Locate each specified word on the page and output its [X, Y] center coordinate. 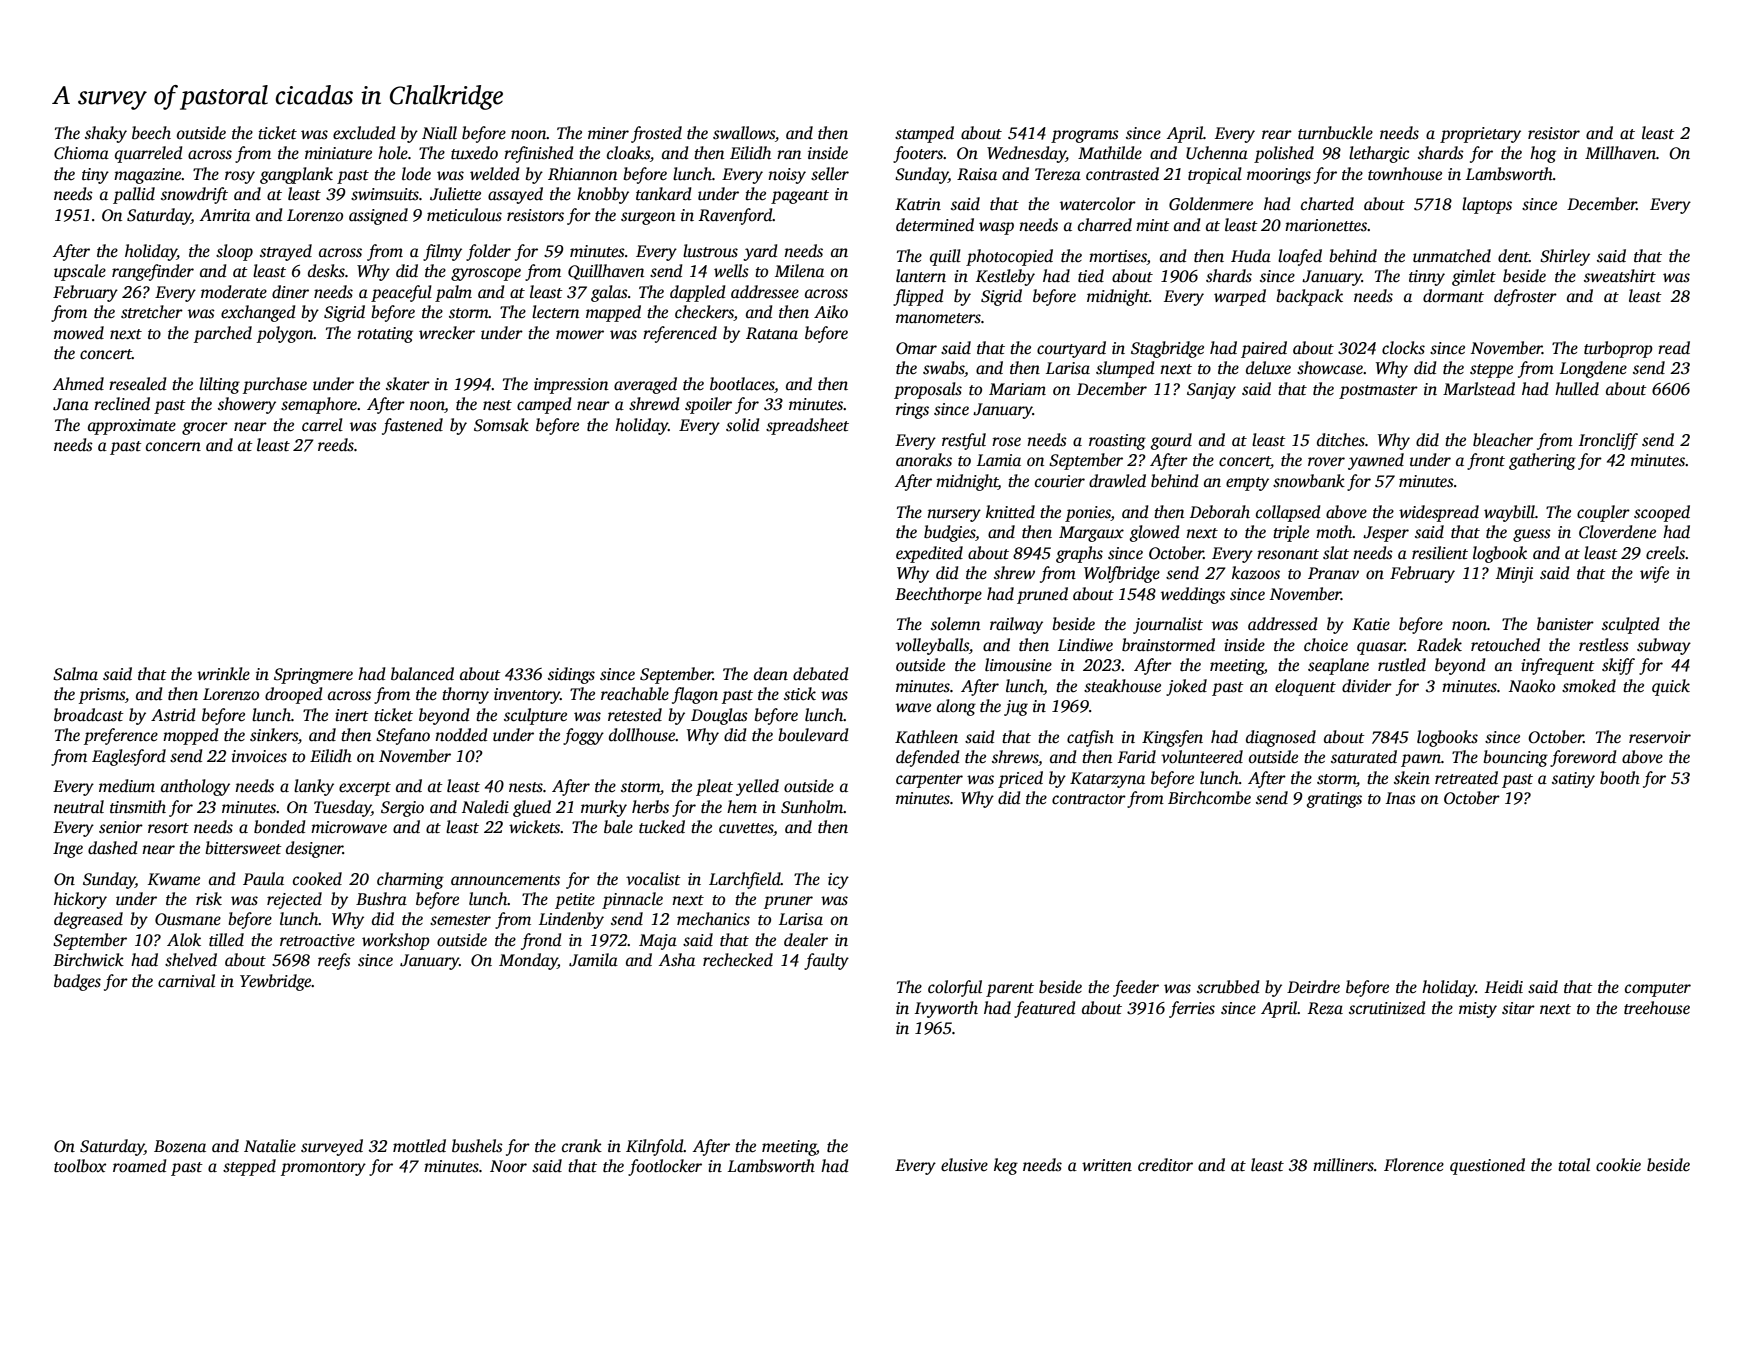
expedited [929, 554]
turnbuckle [1335, 133]
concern [173, 447]
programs [1085, 136]
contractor [1089, 799]
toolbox [80, 1166]
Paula [263, 879]
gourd [1171, 441]
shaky [106, 134]
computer [1658, 990]
